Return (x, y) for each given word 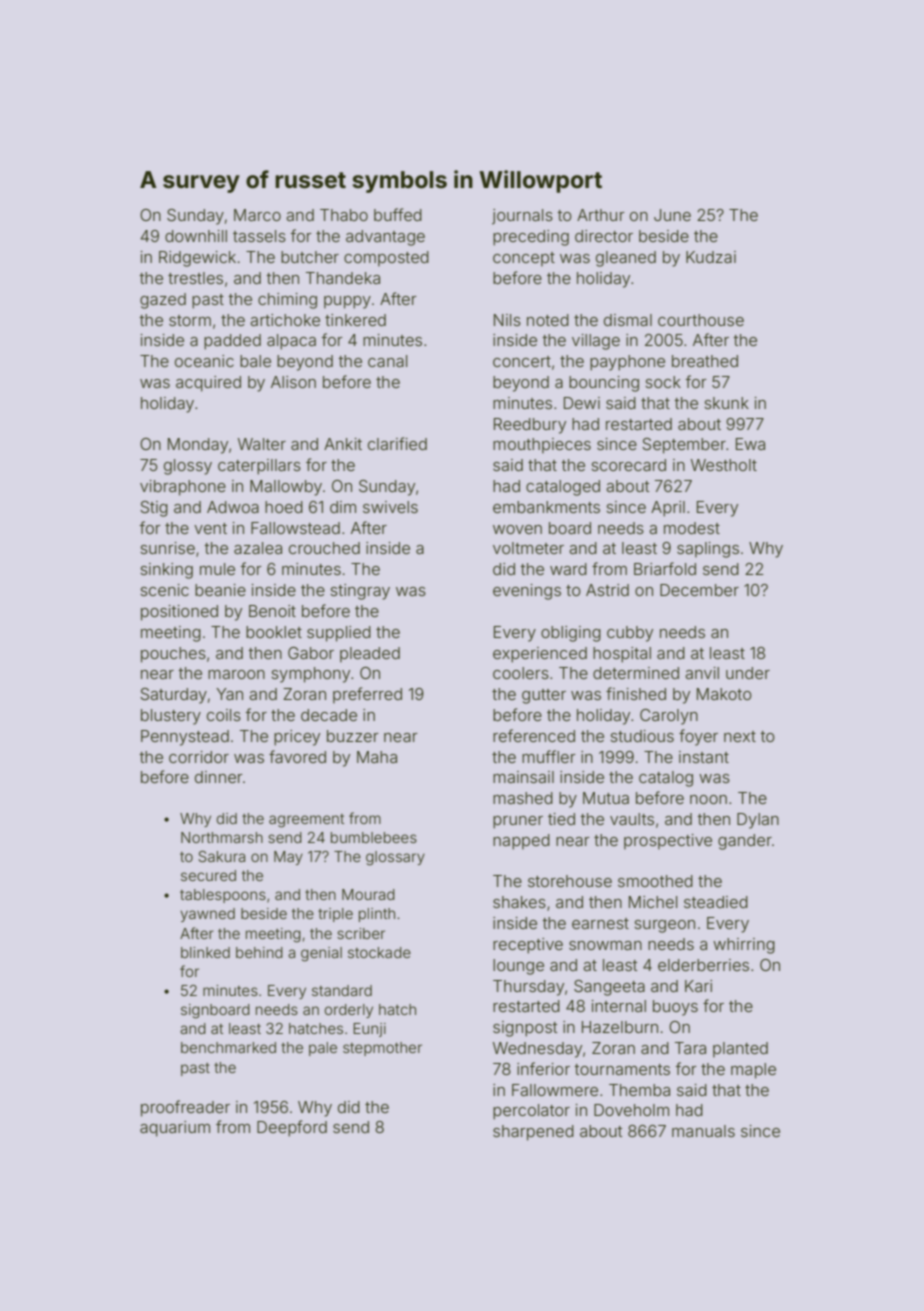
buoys (675, 1008)
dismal (628, 320)
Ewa (750, 444)
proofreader (185, 1108)
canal (387, 361)
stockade (379, 952)
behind (259, 952)
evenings (527, 592)
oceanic (204, 361)
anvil (702, 673)
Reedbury (530, 426)
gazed (163, 301)
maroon (236, 674)
